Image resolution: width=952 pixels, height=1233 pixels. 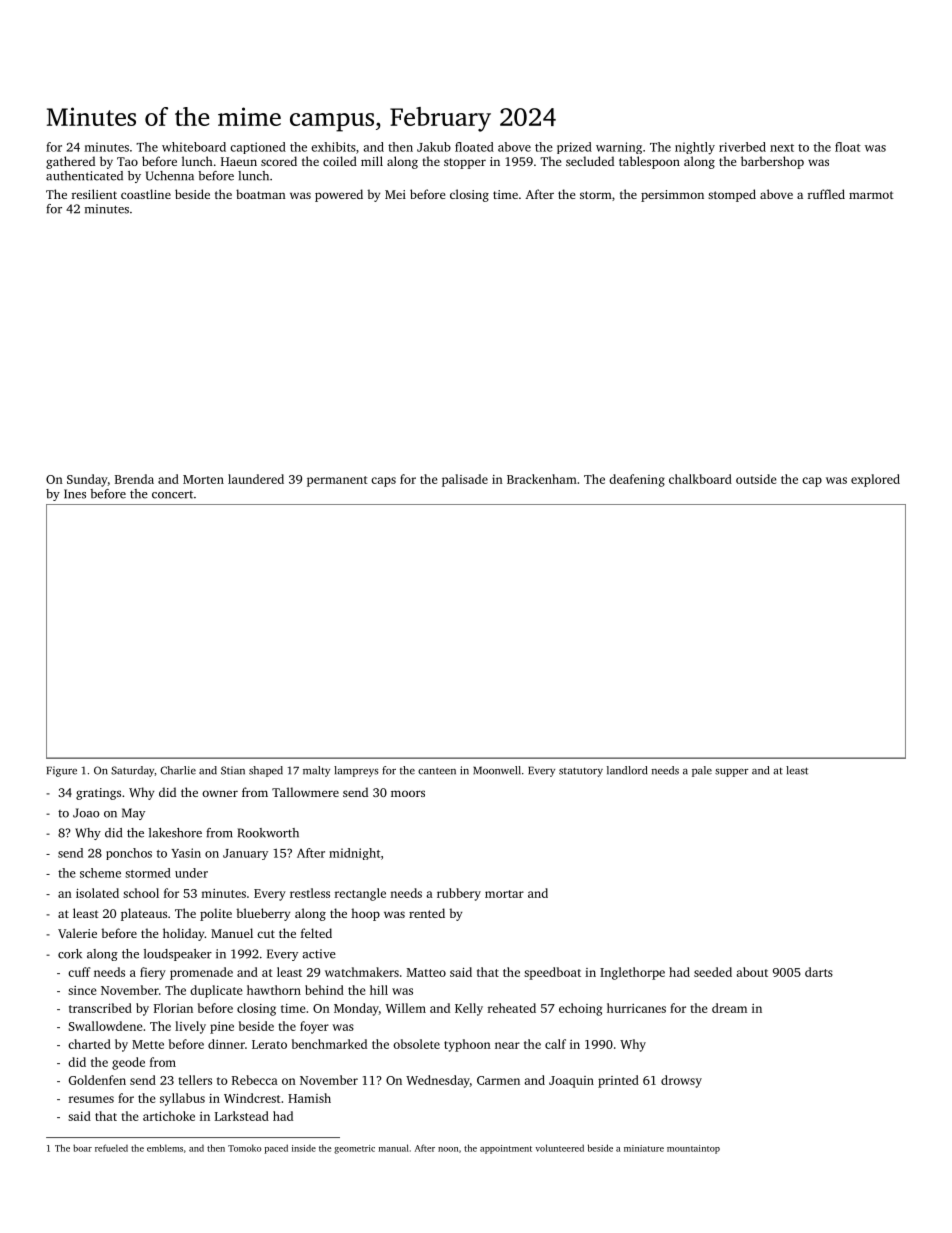 I want to click on supper, so click(x=732, y=773).
